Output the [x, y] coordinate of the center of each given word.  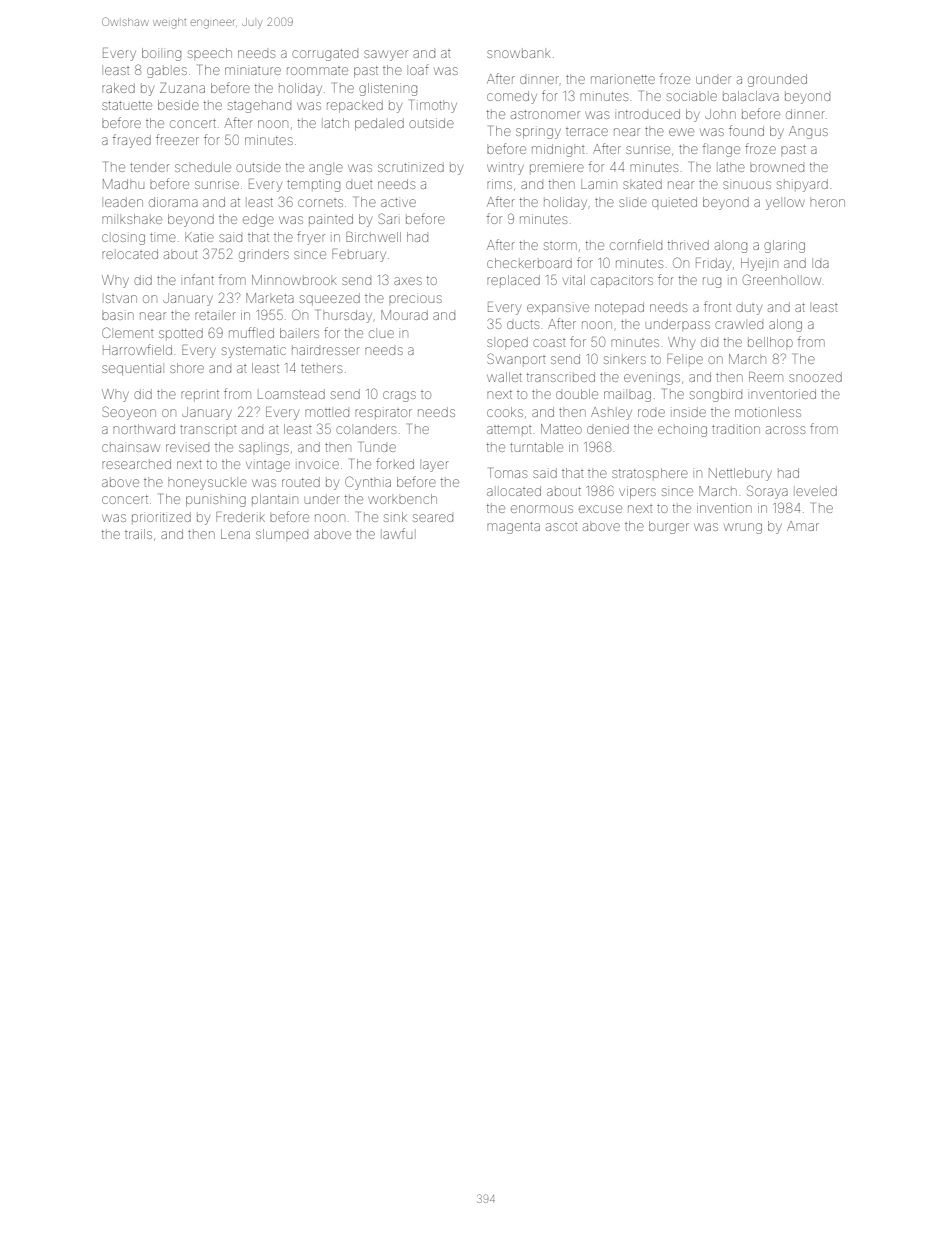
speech [210, 53]
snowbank [519, 54]
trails [138, 534]
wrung [743, 528]
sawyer [386, 55]
